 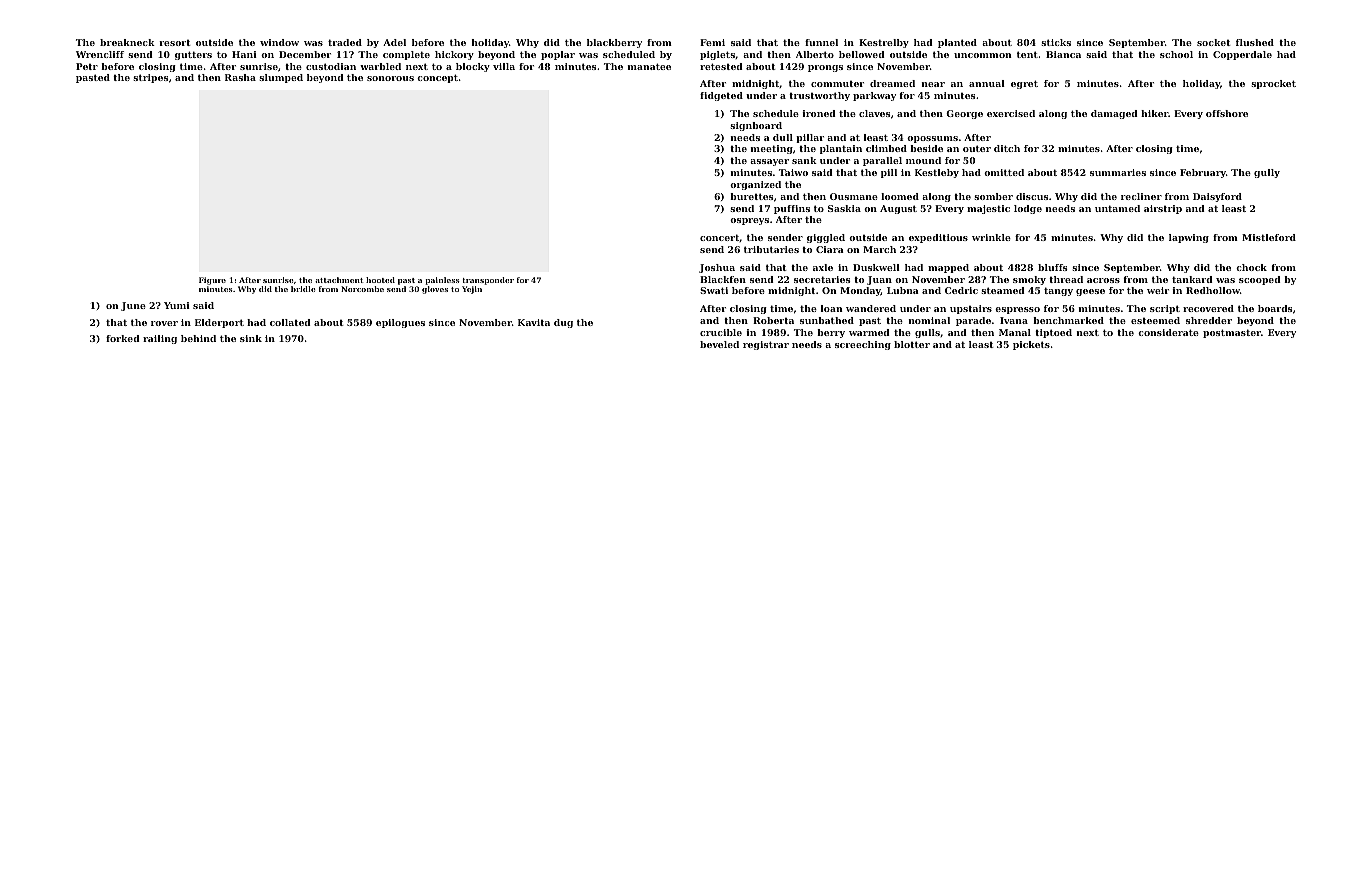 I want to click on omitted, so click(x=1004, y=172).
